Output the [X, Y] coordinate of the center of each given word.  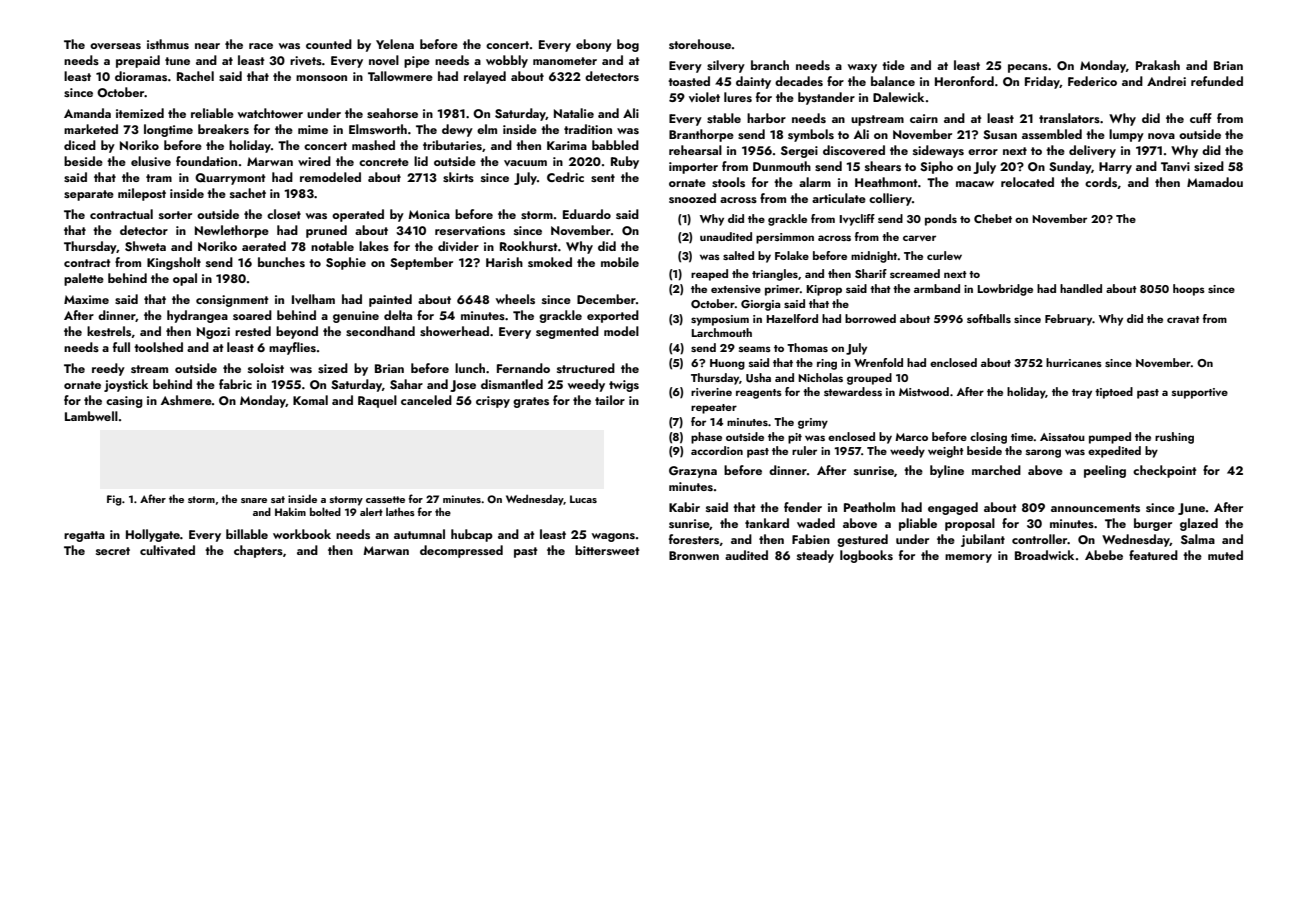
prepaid [138, 61]
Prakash [1158, 65]
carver [919, 238]
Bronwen [694, 555]
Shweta [145, 246]
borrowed [870, 318]
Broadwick [1044, 555]
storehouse [700, 44]
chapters [258, 551]
